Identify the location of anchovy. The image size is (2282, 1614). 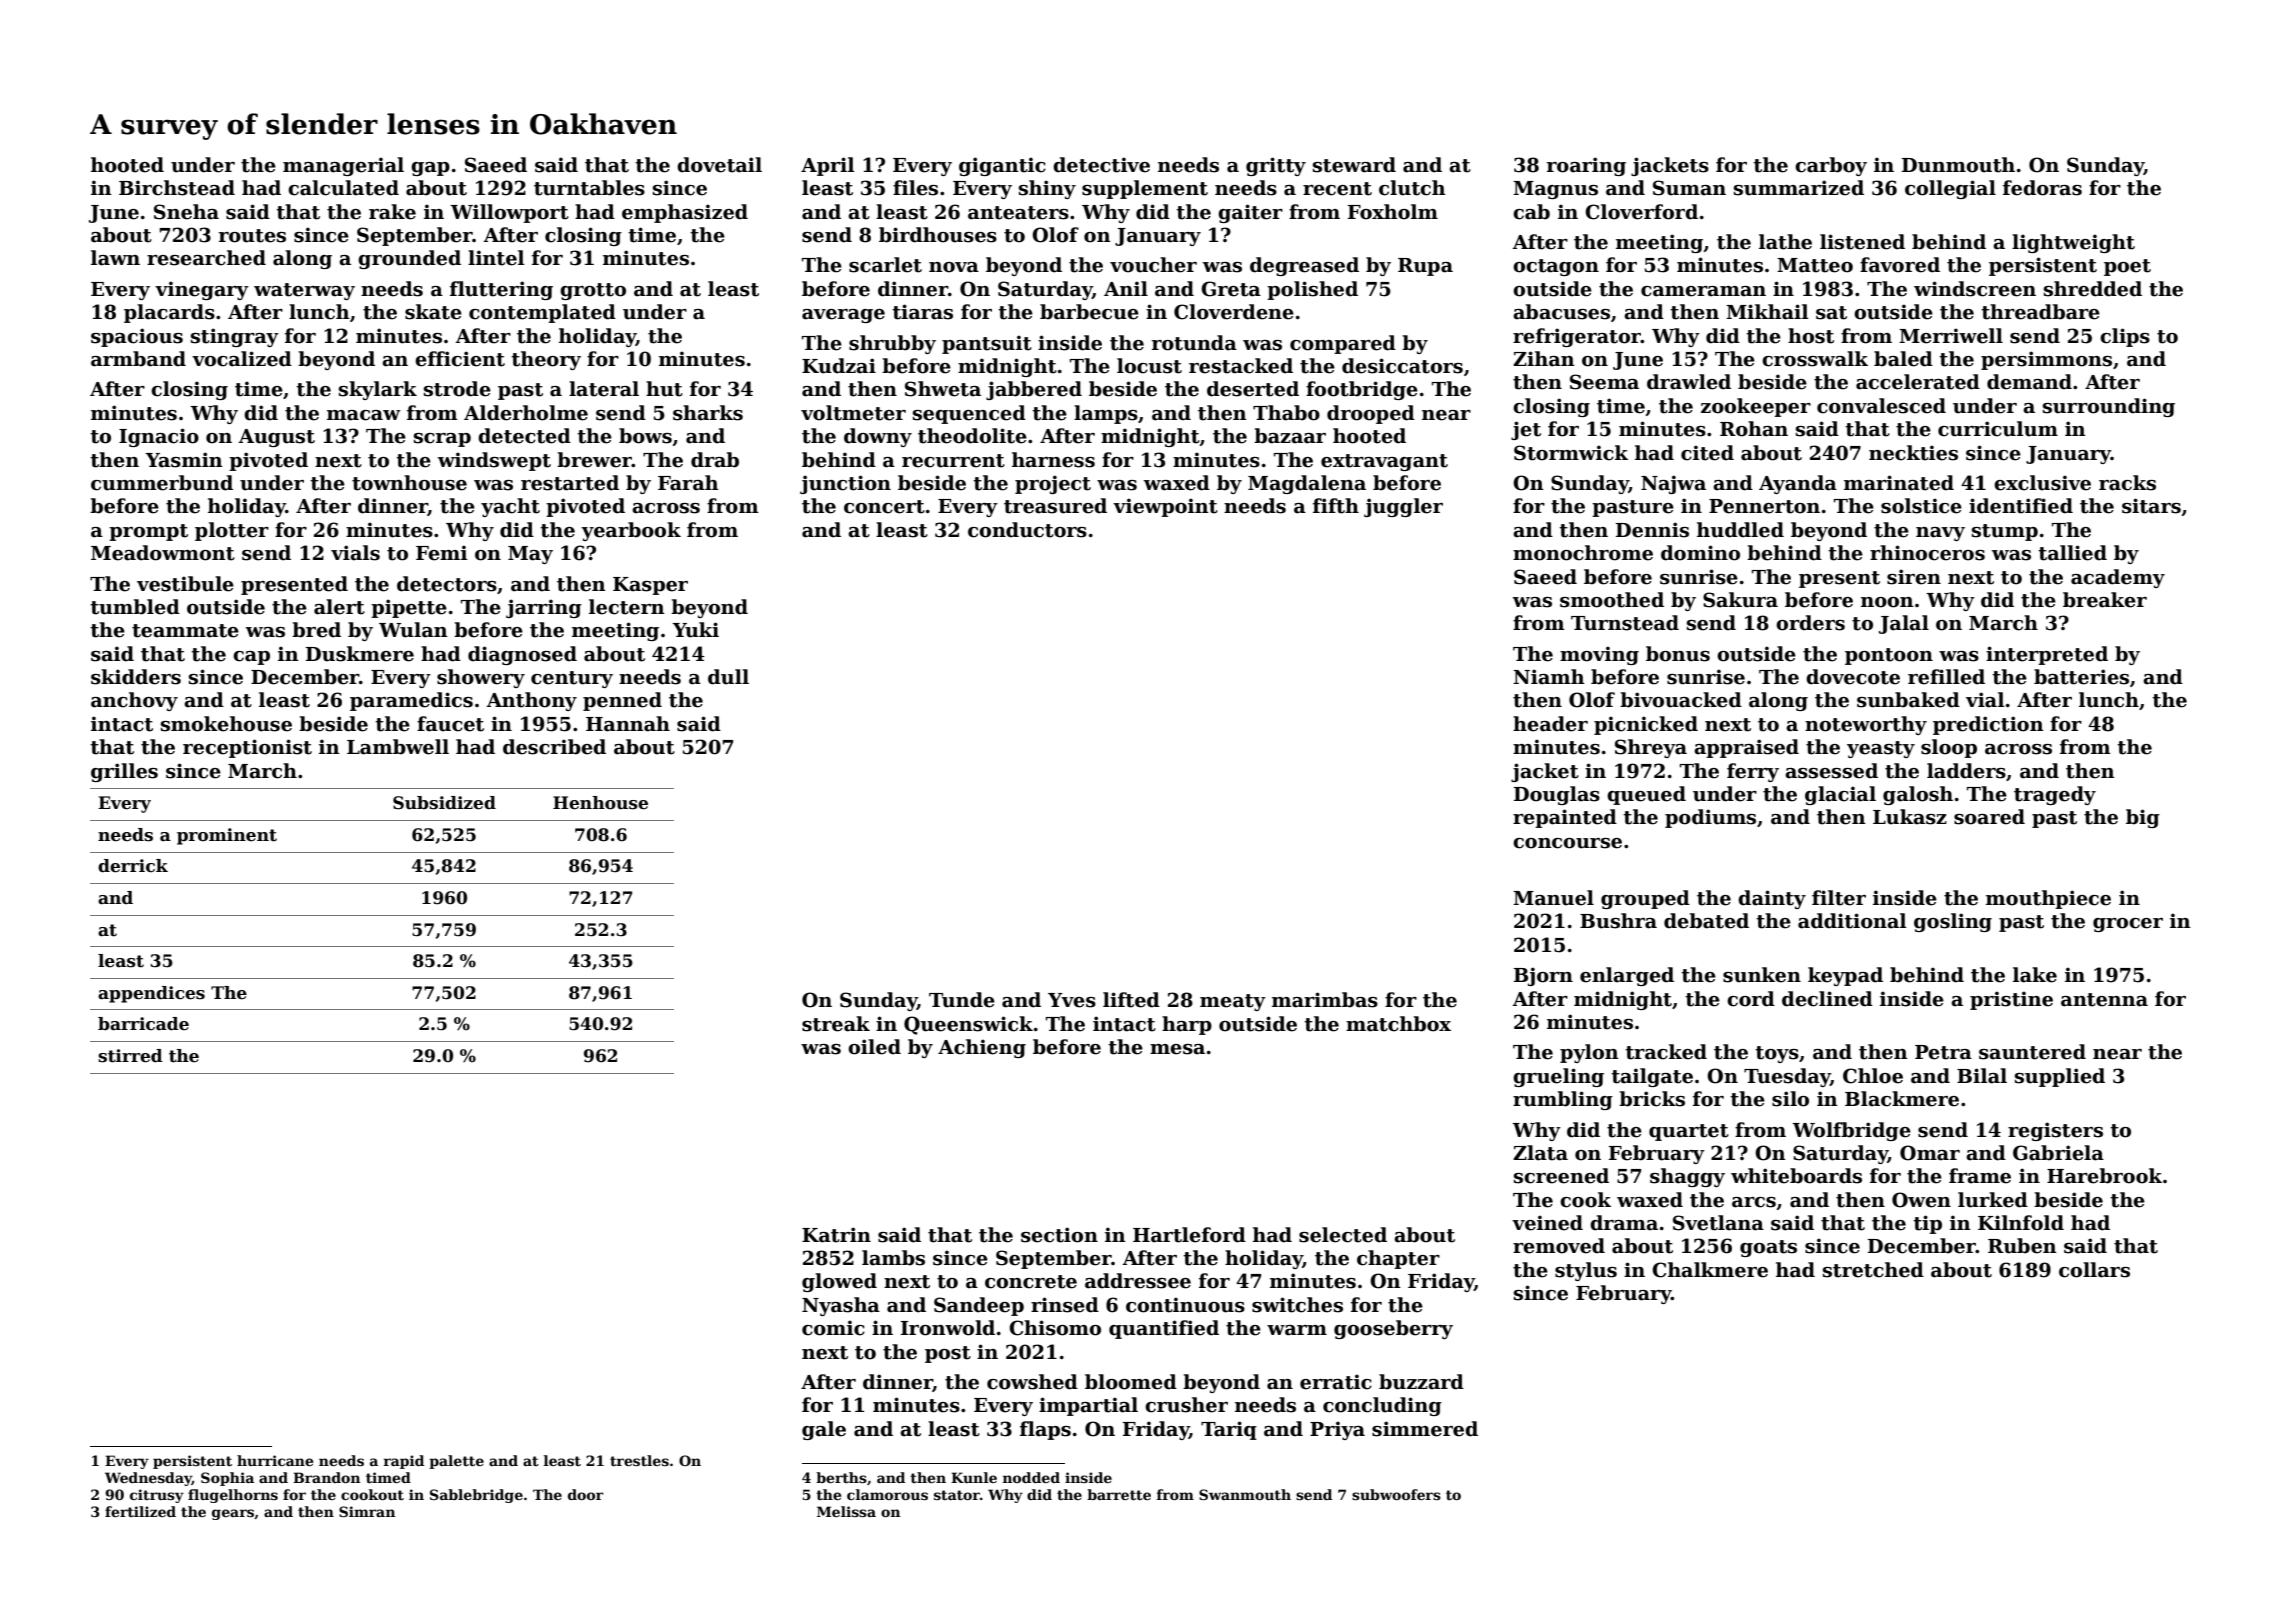
(134, 701).
